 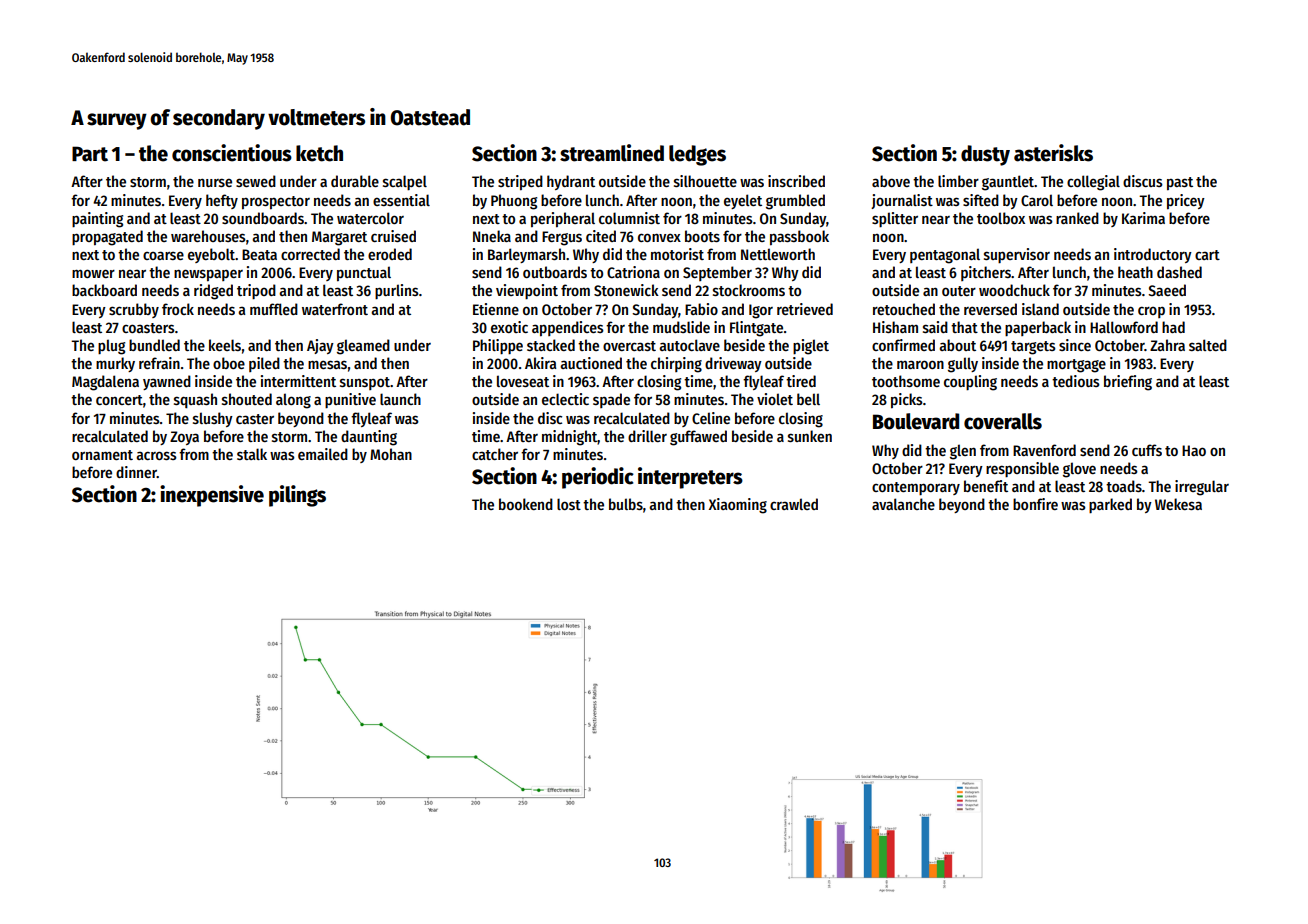 I want to click on motorist, so click(x=677, y=254).
